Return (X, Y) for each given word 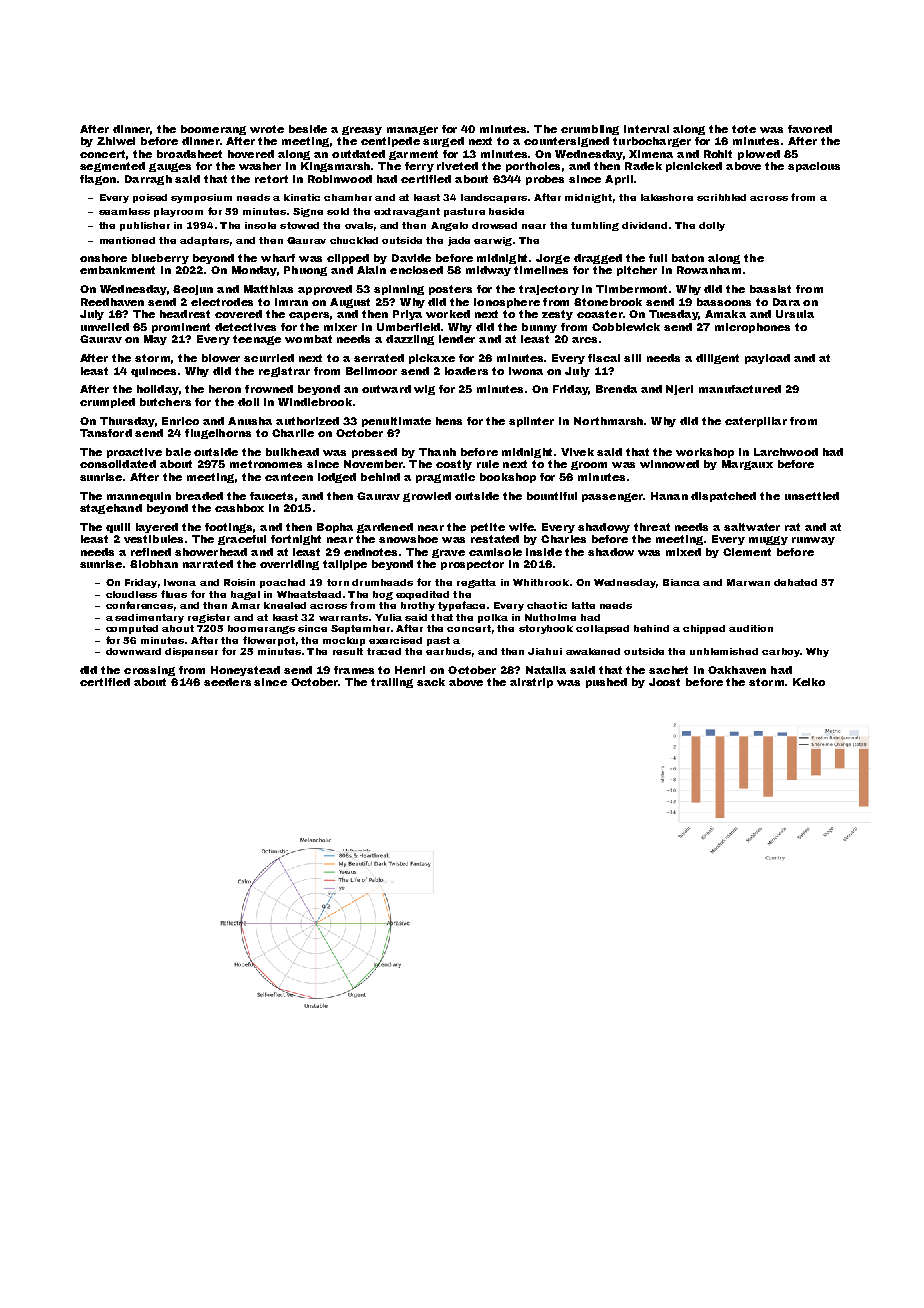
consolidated (118, 464)
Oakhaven (737, 670)
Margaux (747, 465)
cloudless (131, 594)
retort (271, 179)
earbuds (448, 651)
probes (545, 180)
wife (521, 527)
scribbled (721, 197)
